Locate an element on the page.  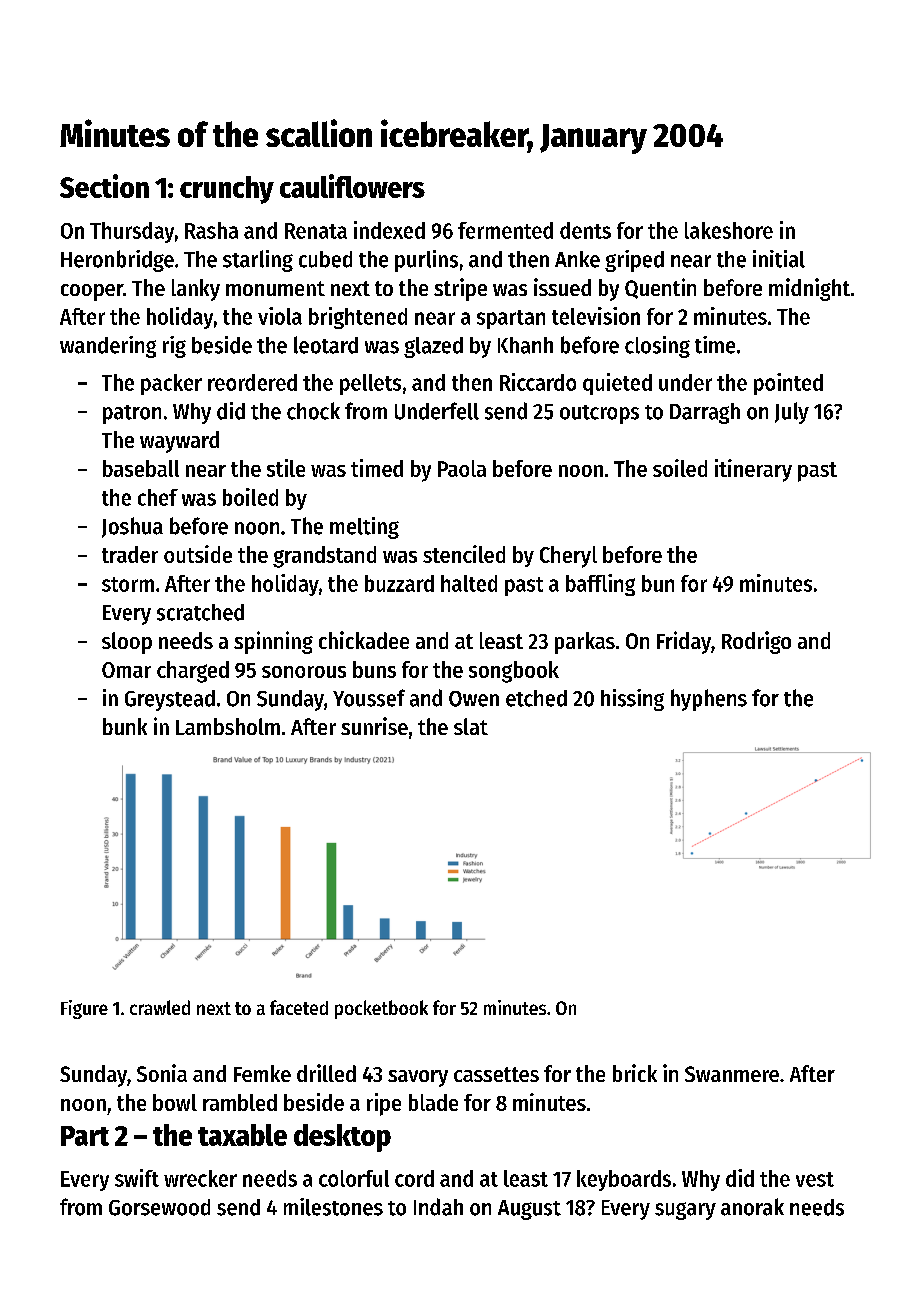
storm is located at coordinates (128, 584).
